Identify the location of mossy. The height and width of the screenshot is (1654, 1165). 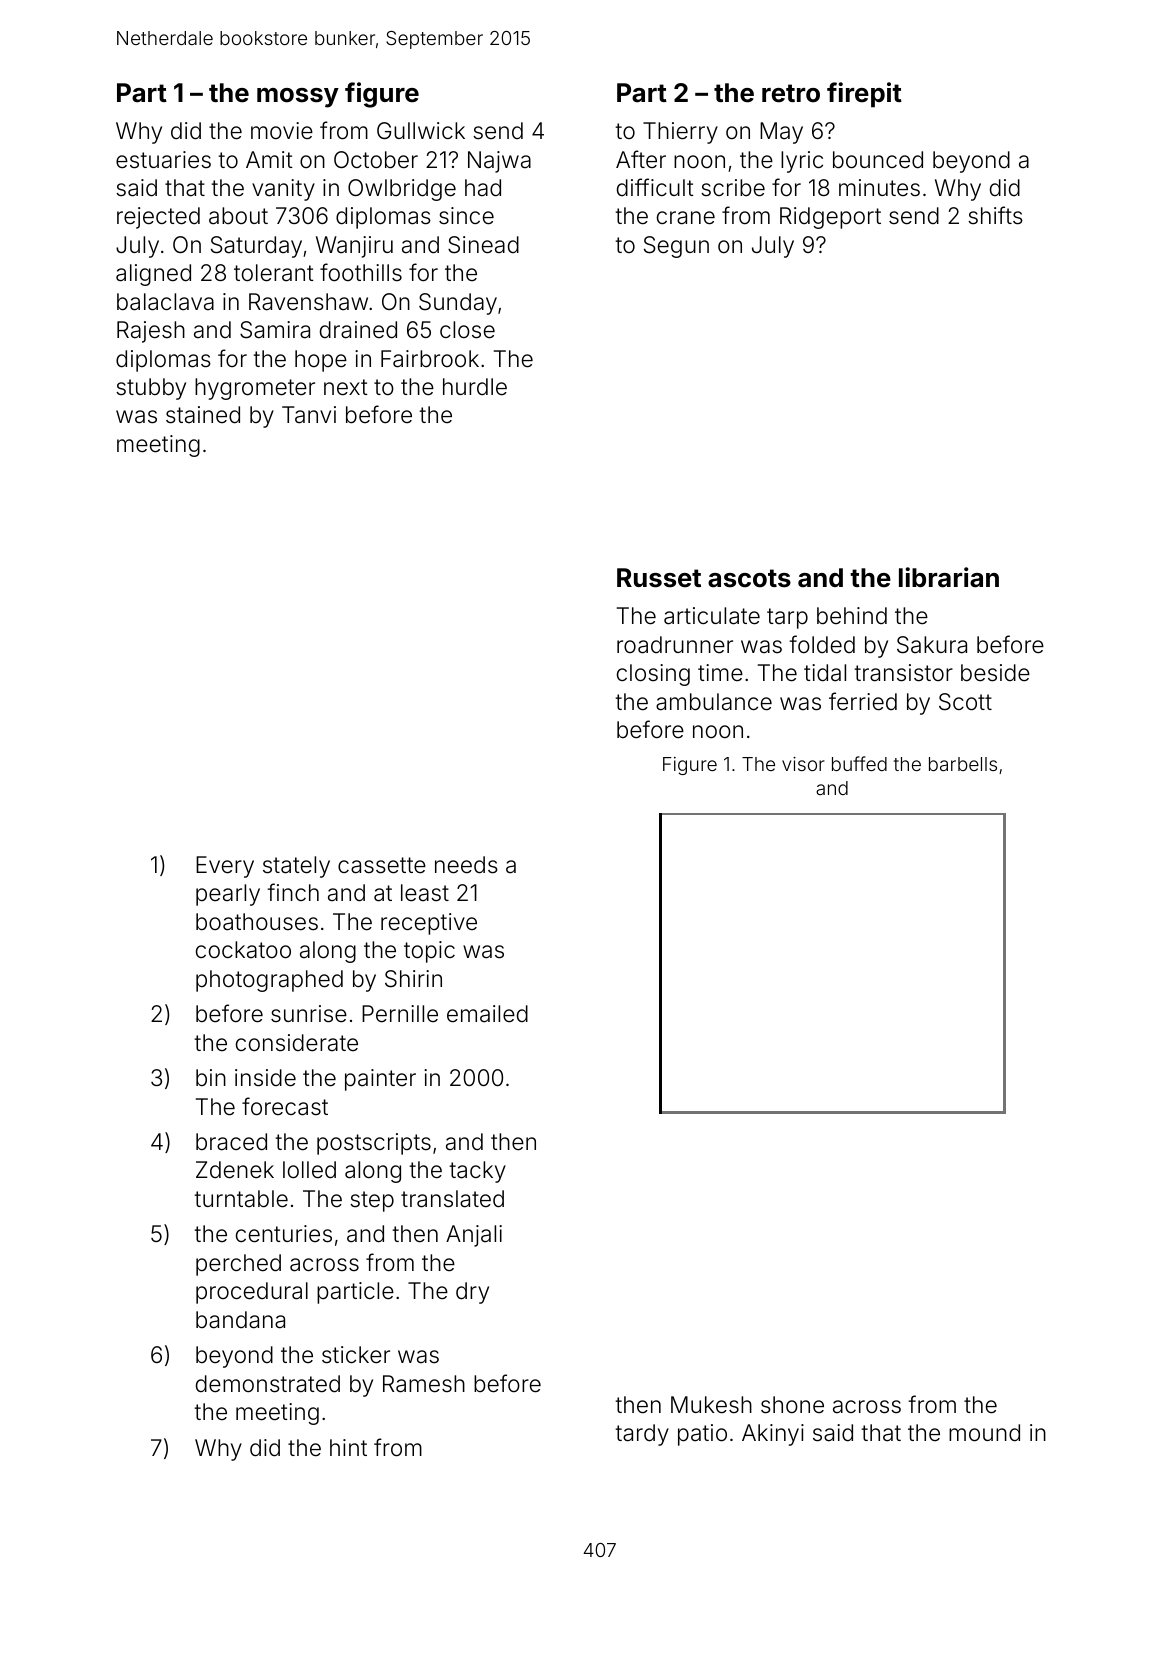
(298, 98).
